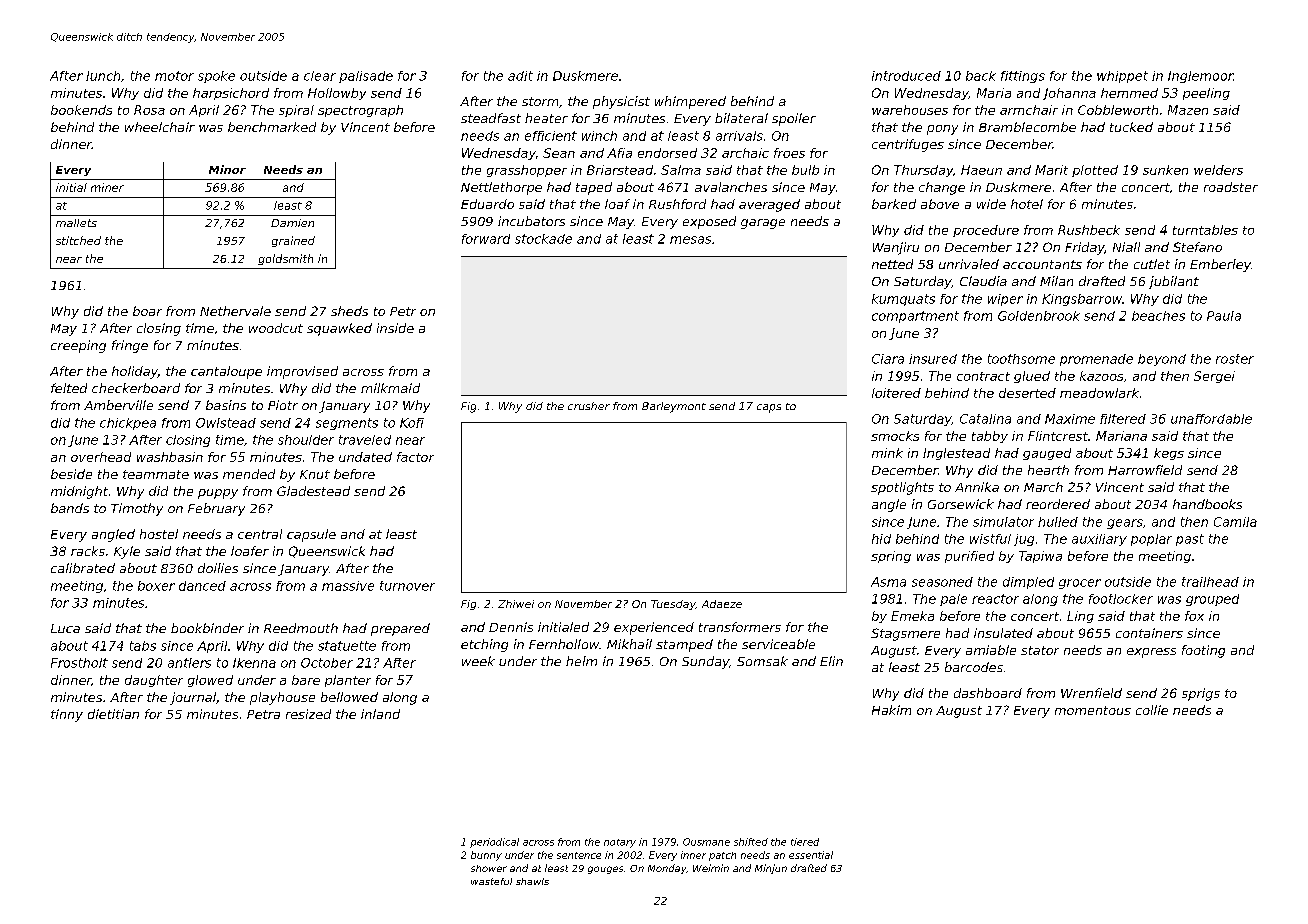  Describe the element at coordinates (486, 856) in the screenshot. I see `bunny` at that location.
